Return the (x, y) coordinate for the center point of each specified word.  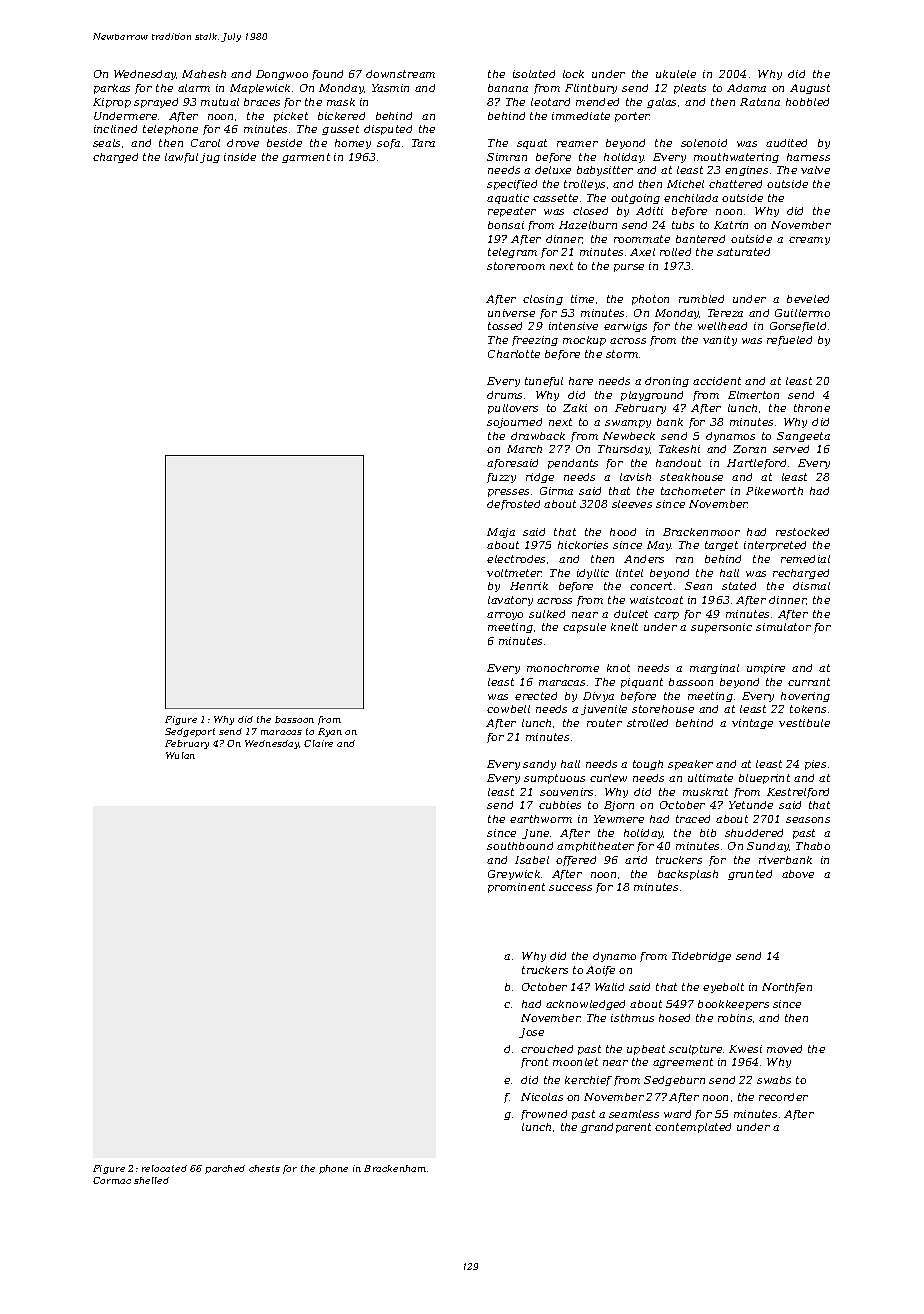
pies (815, 765)
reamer (577, 144)
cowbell (508, 709)
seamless (634, 1114)
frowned (544, 1115)
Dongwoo (282, 75)
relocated (164, 1168)
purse (629, 268)
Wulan (180, 755)
